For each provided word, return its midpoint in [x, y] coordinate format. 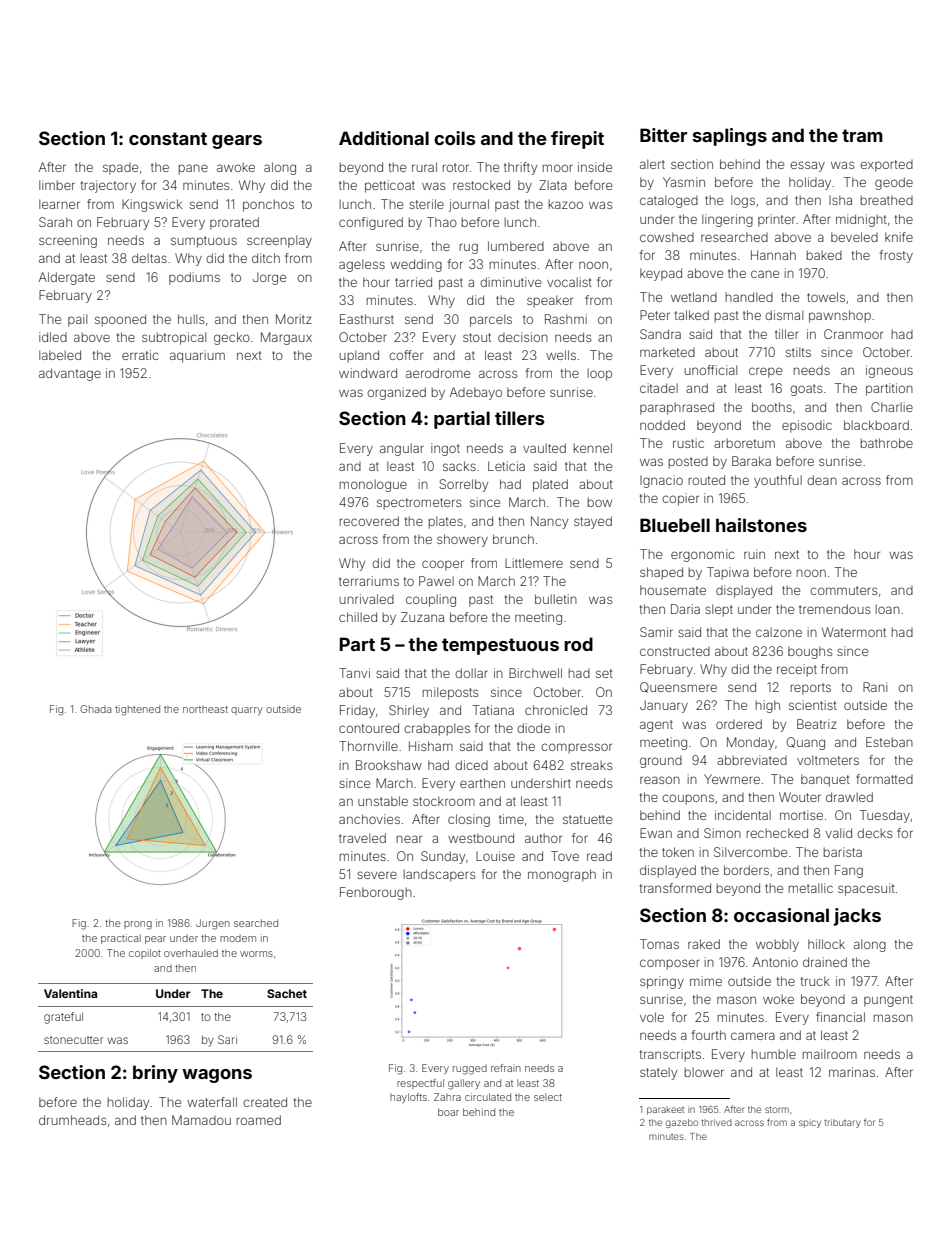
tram [862, 135]
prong [138, 925]
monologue [373, 485]
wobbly [777, 945]
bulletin [556, 599]
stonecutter [73, 1040]
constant [168, 138]
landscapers [439, 875]
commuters [843, 590]
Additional [384, 138]
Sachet [287, 993]
